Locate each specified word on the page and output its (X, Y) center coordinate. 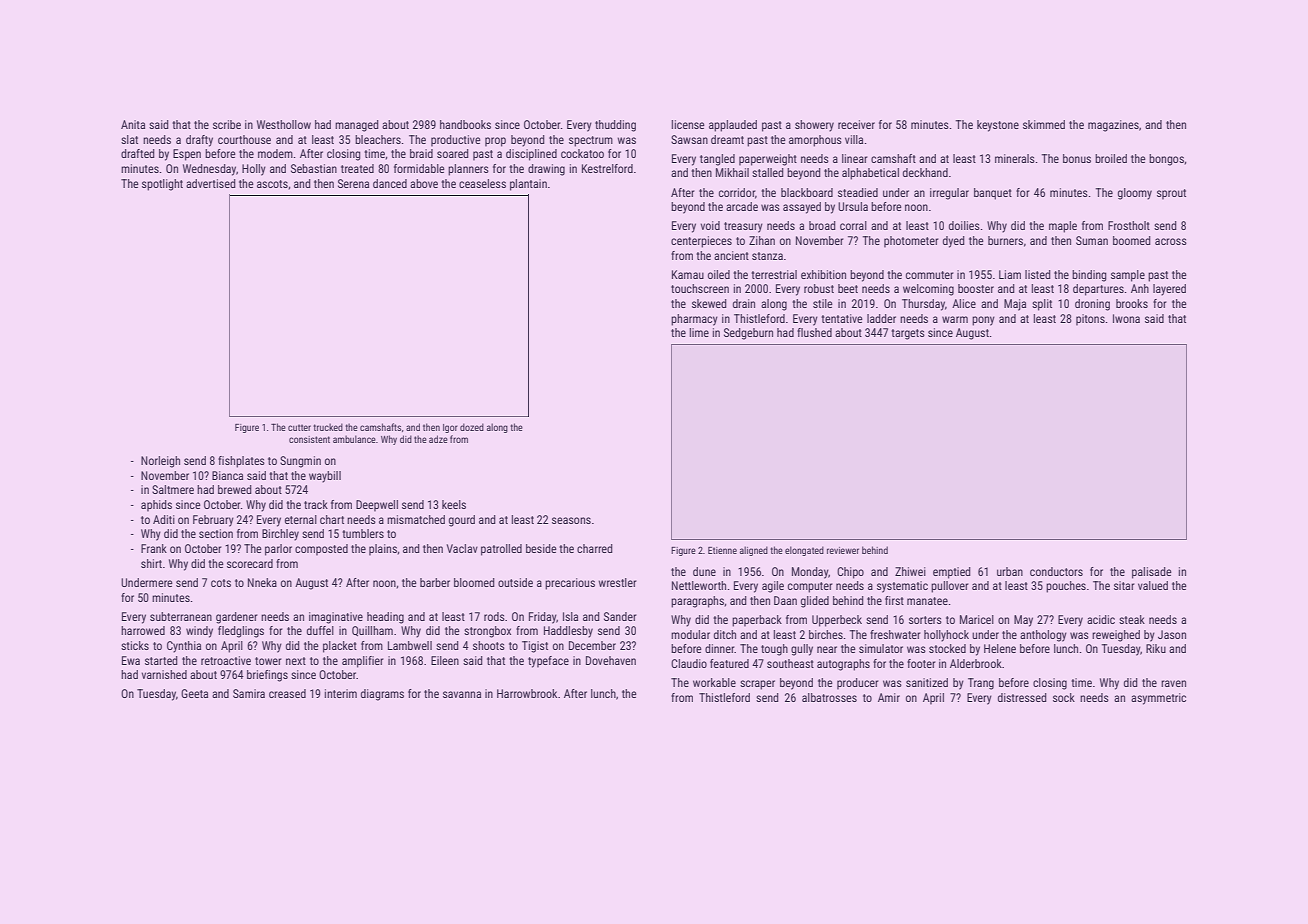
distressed (1022, 697)
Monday (810, 573)
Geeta (194, 693)
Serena (353, 183)
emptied (952, 573)
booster (976, 288)
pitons (1090, 320)
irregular (949, 194)
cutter (299, 427)
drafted (138, 153)
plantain (528, 185)
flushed (814, 332)
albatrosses (829, 697)
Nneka (262, 582)
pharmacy (694, 320)
